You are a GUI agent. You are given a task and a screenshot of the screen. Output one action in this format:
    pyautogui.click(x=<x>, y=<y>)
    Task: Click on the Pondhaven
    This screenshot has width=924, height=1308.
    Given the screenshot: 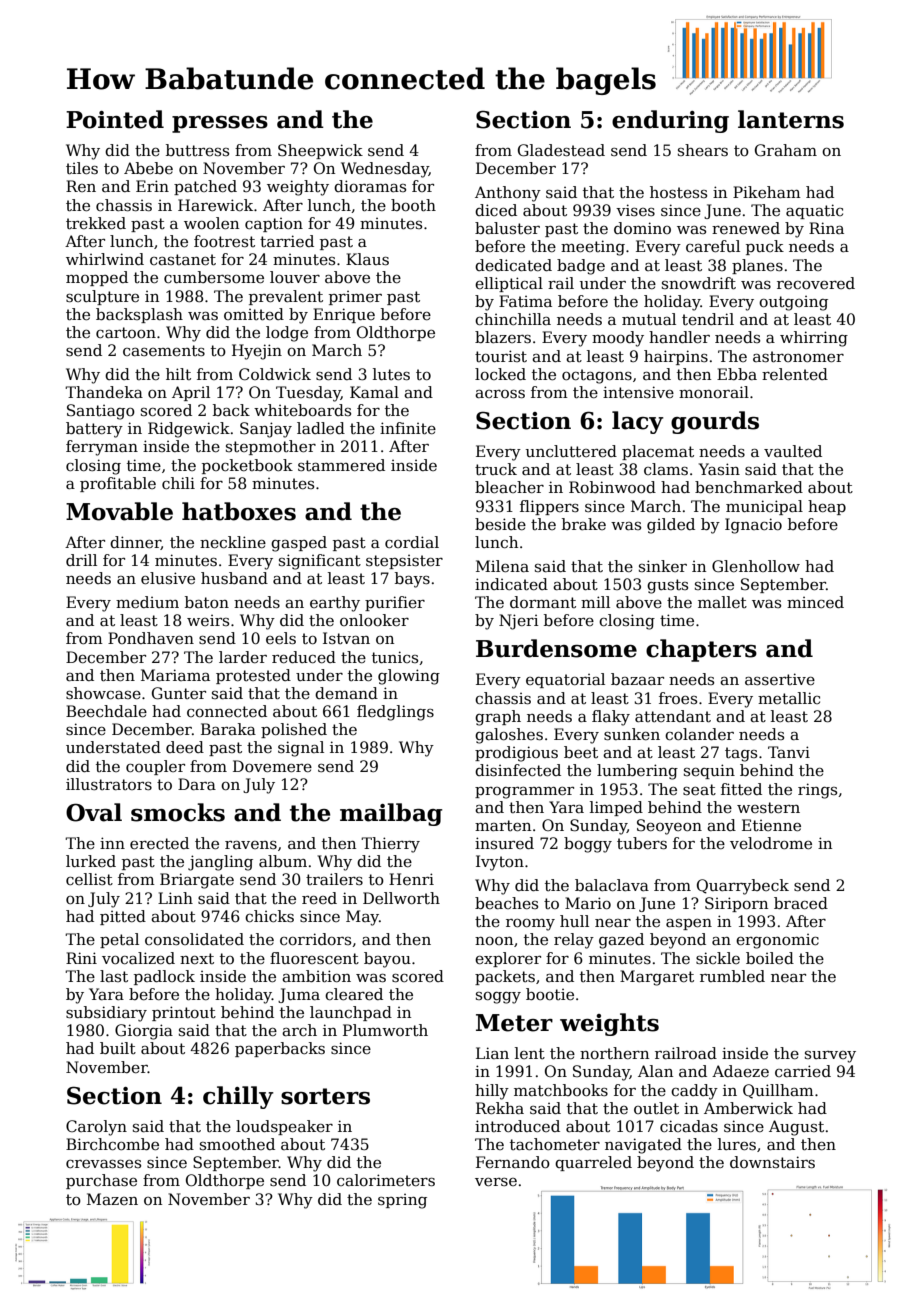 What is the action you would take?
    pyautogui.click(x=151, y=638)
